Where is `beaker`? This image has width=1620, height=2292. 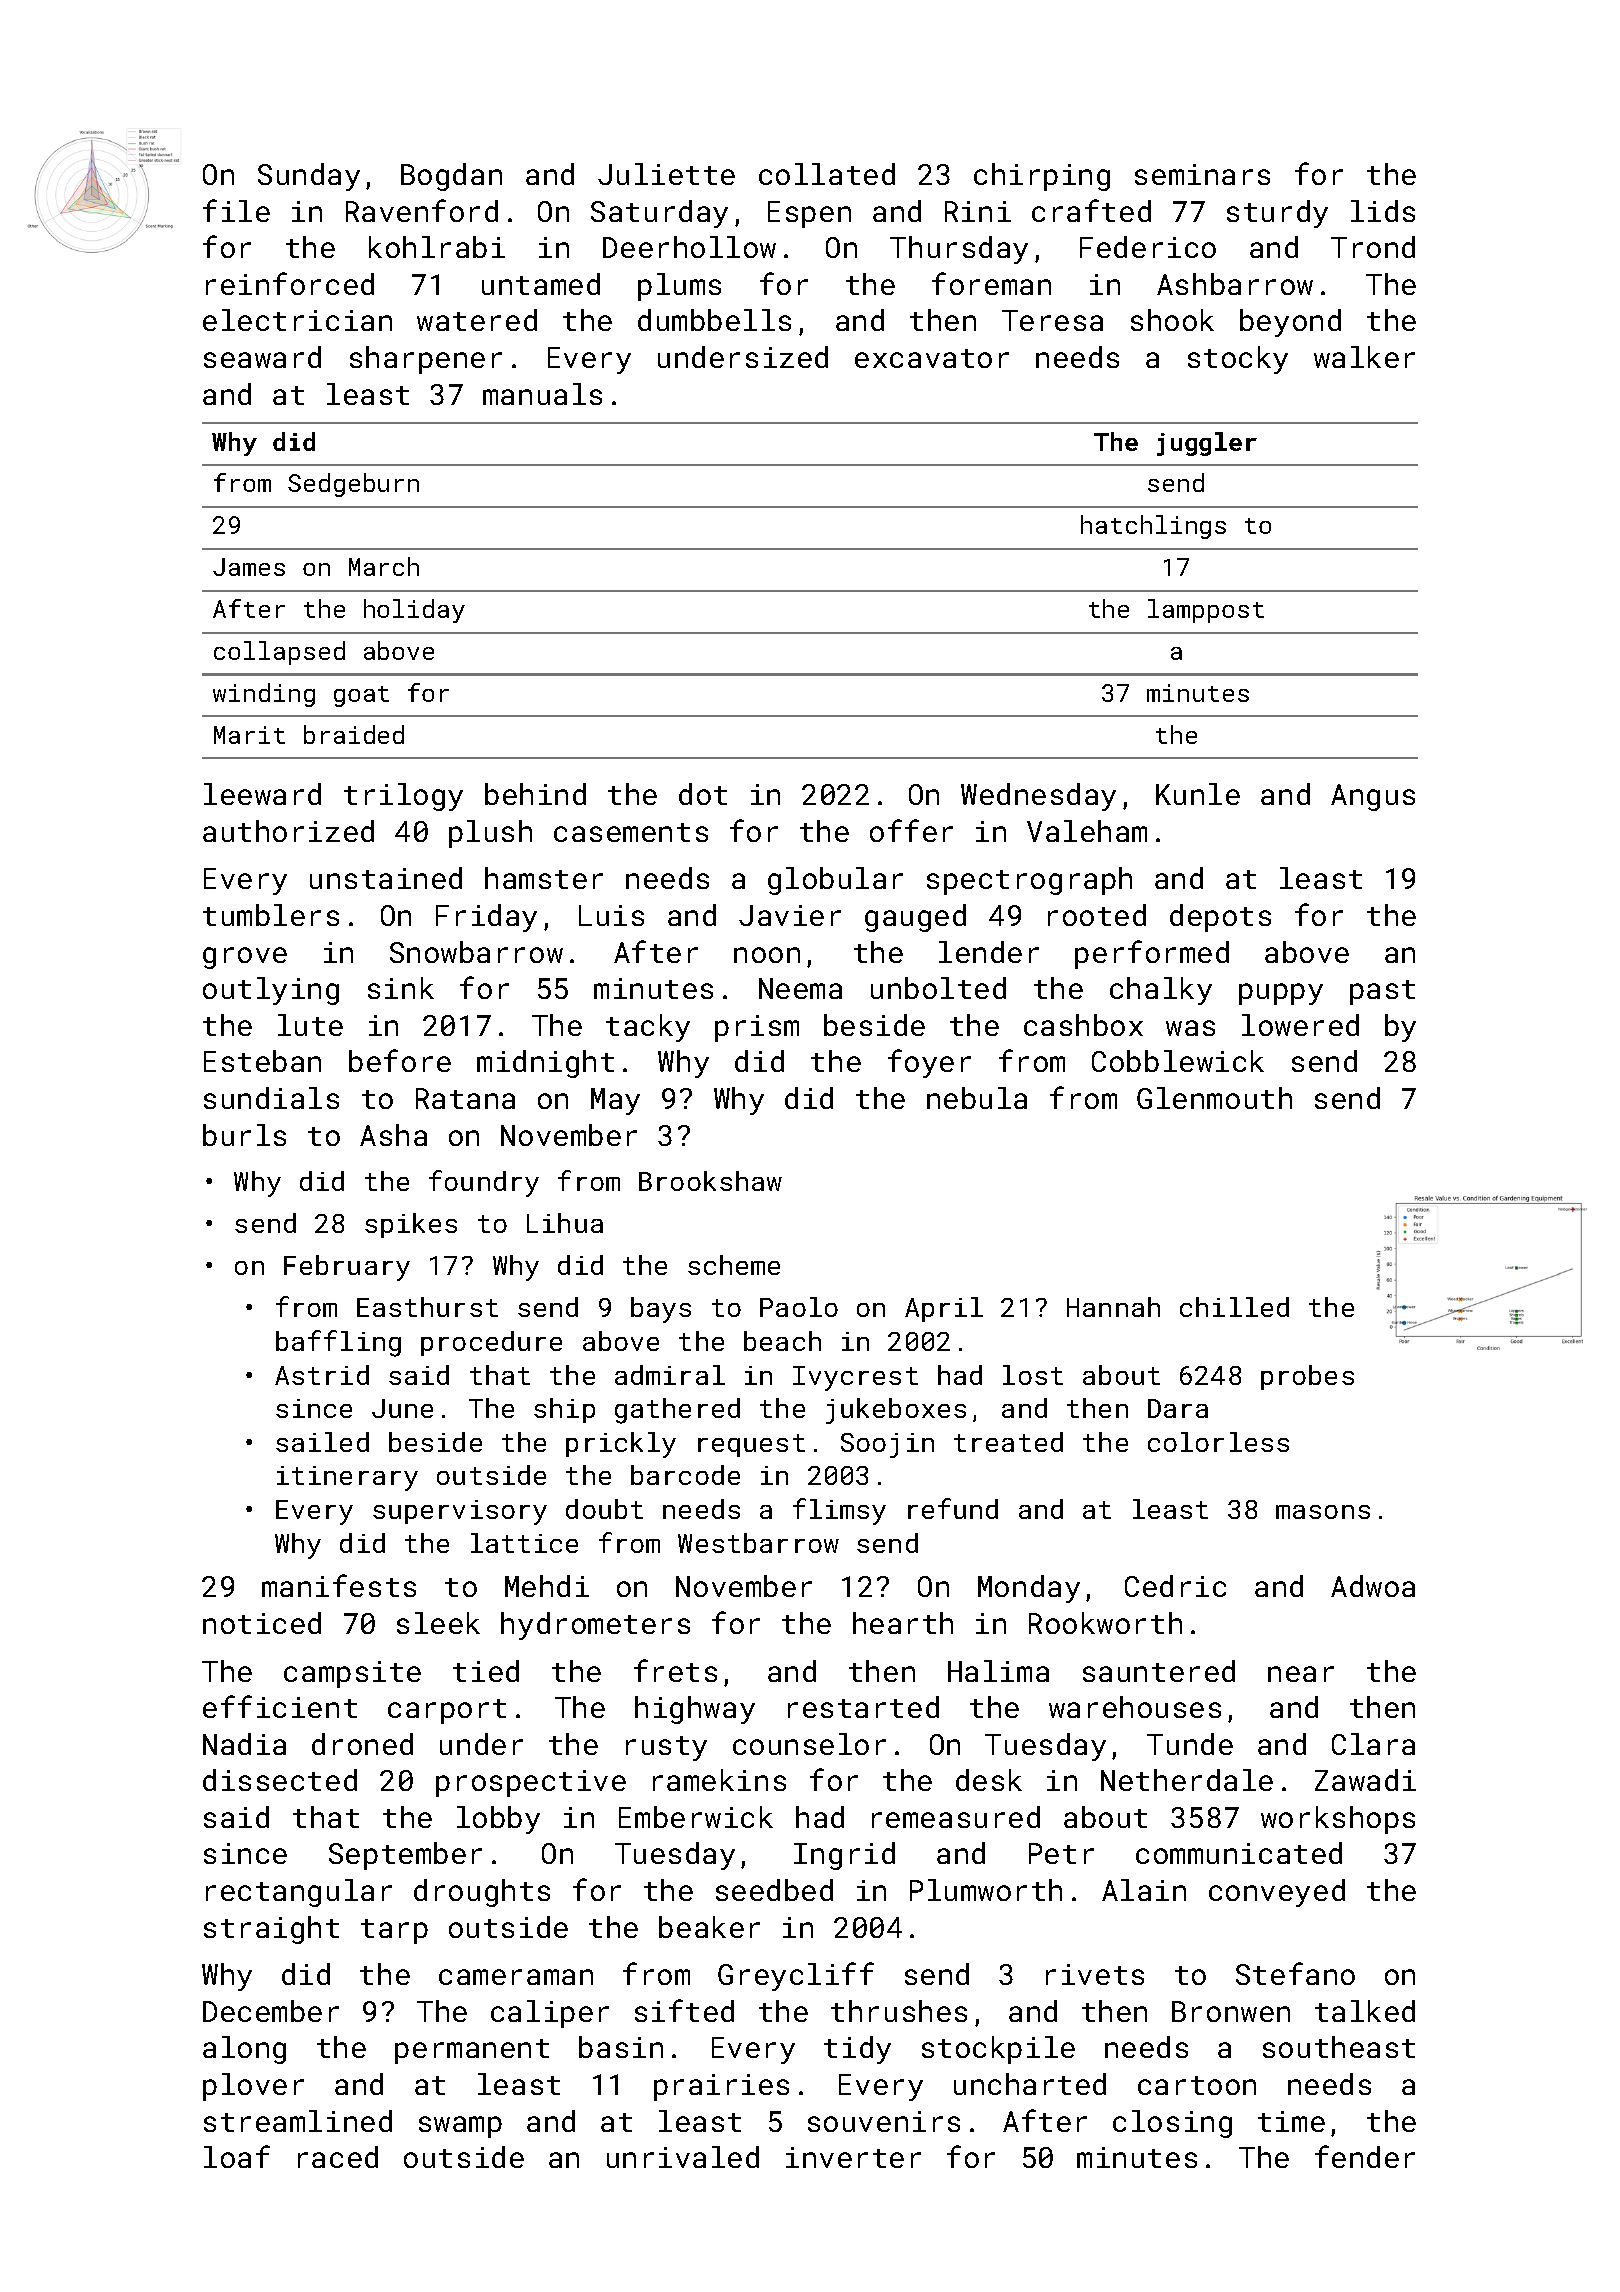 beaker is located at coordinates (709, 1927).
